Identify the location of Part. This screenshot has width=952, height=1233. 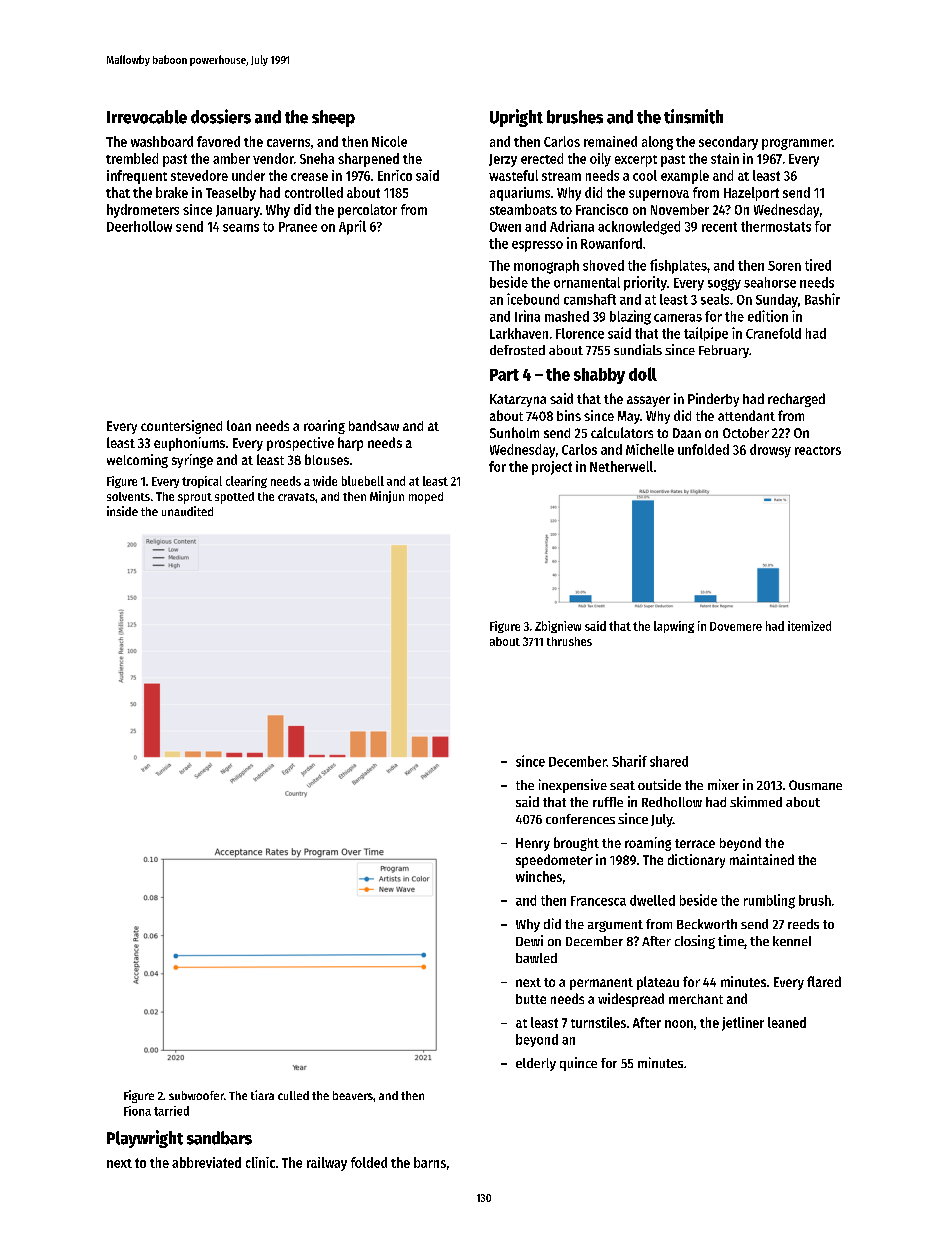
(504, 375).
